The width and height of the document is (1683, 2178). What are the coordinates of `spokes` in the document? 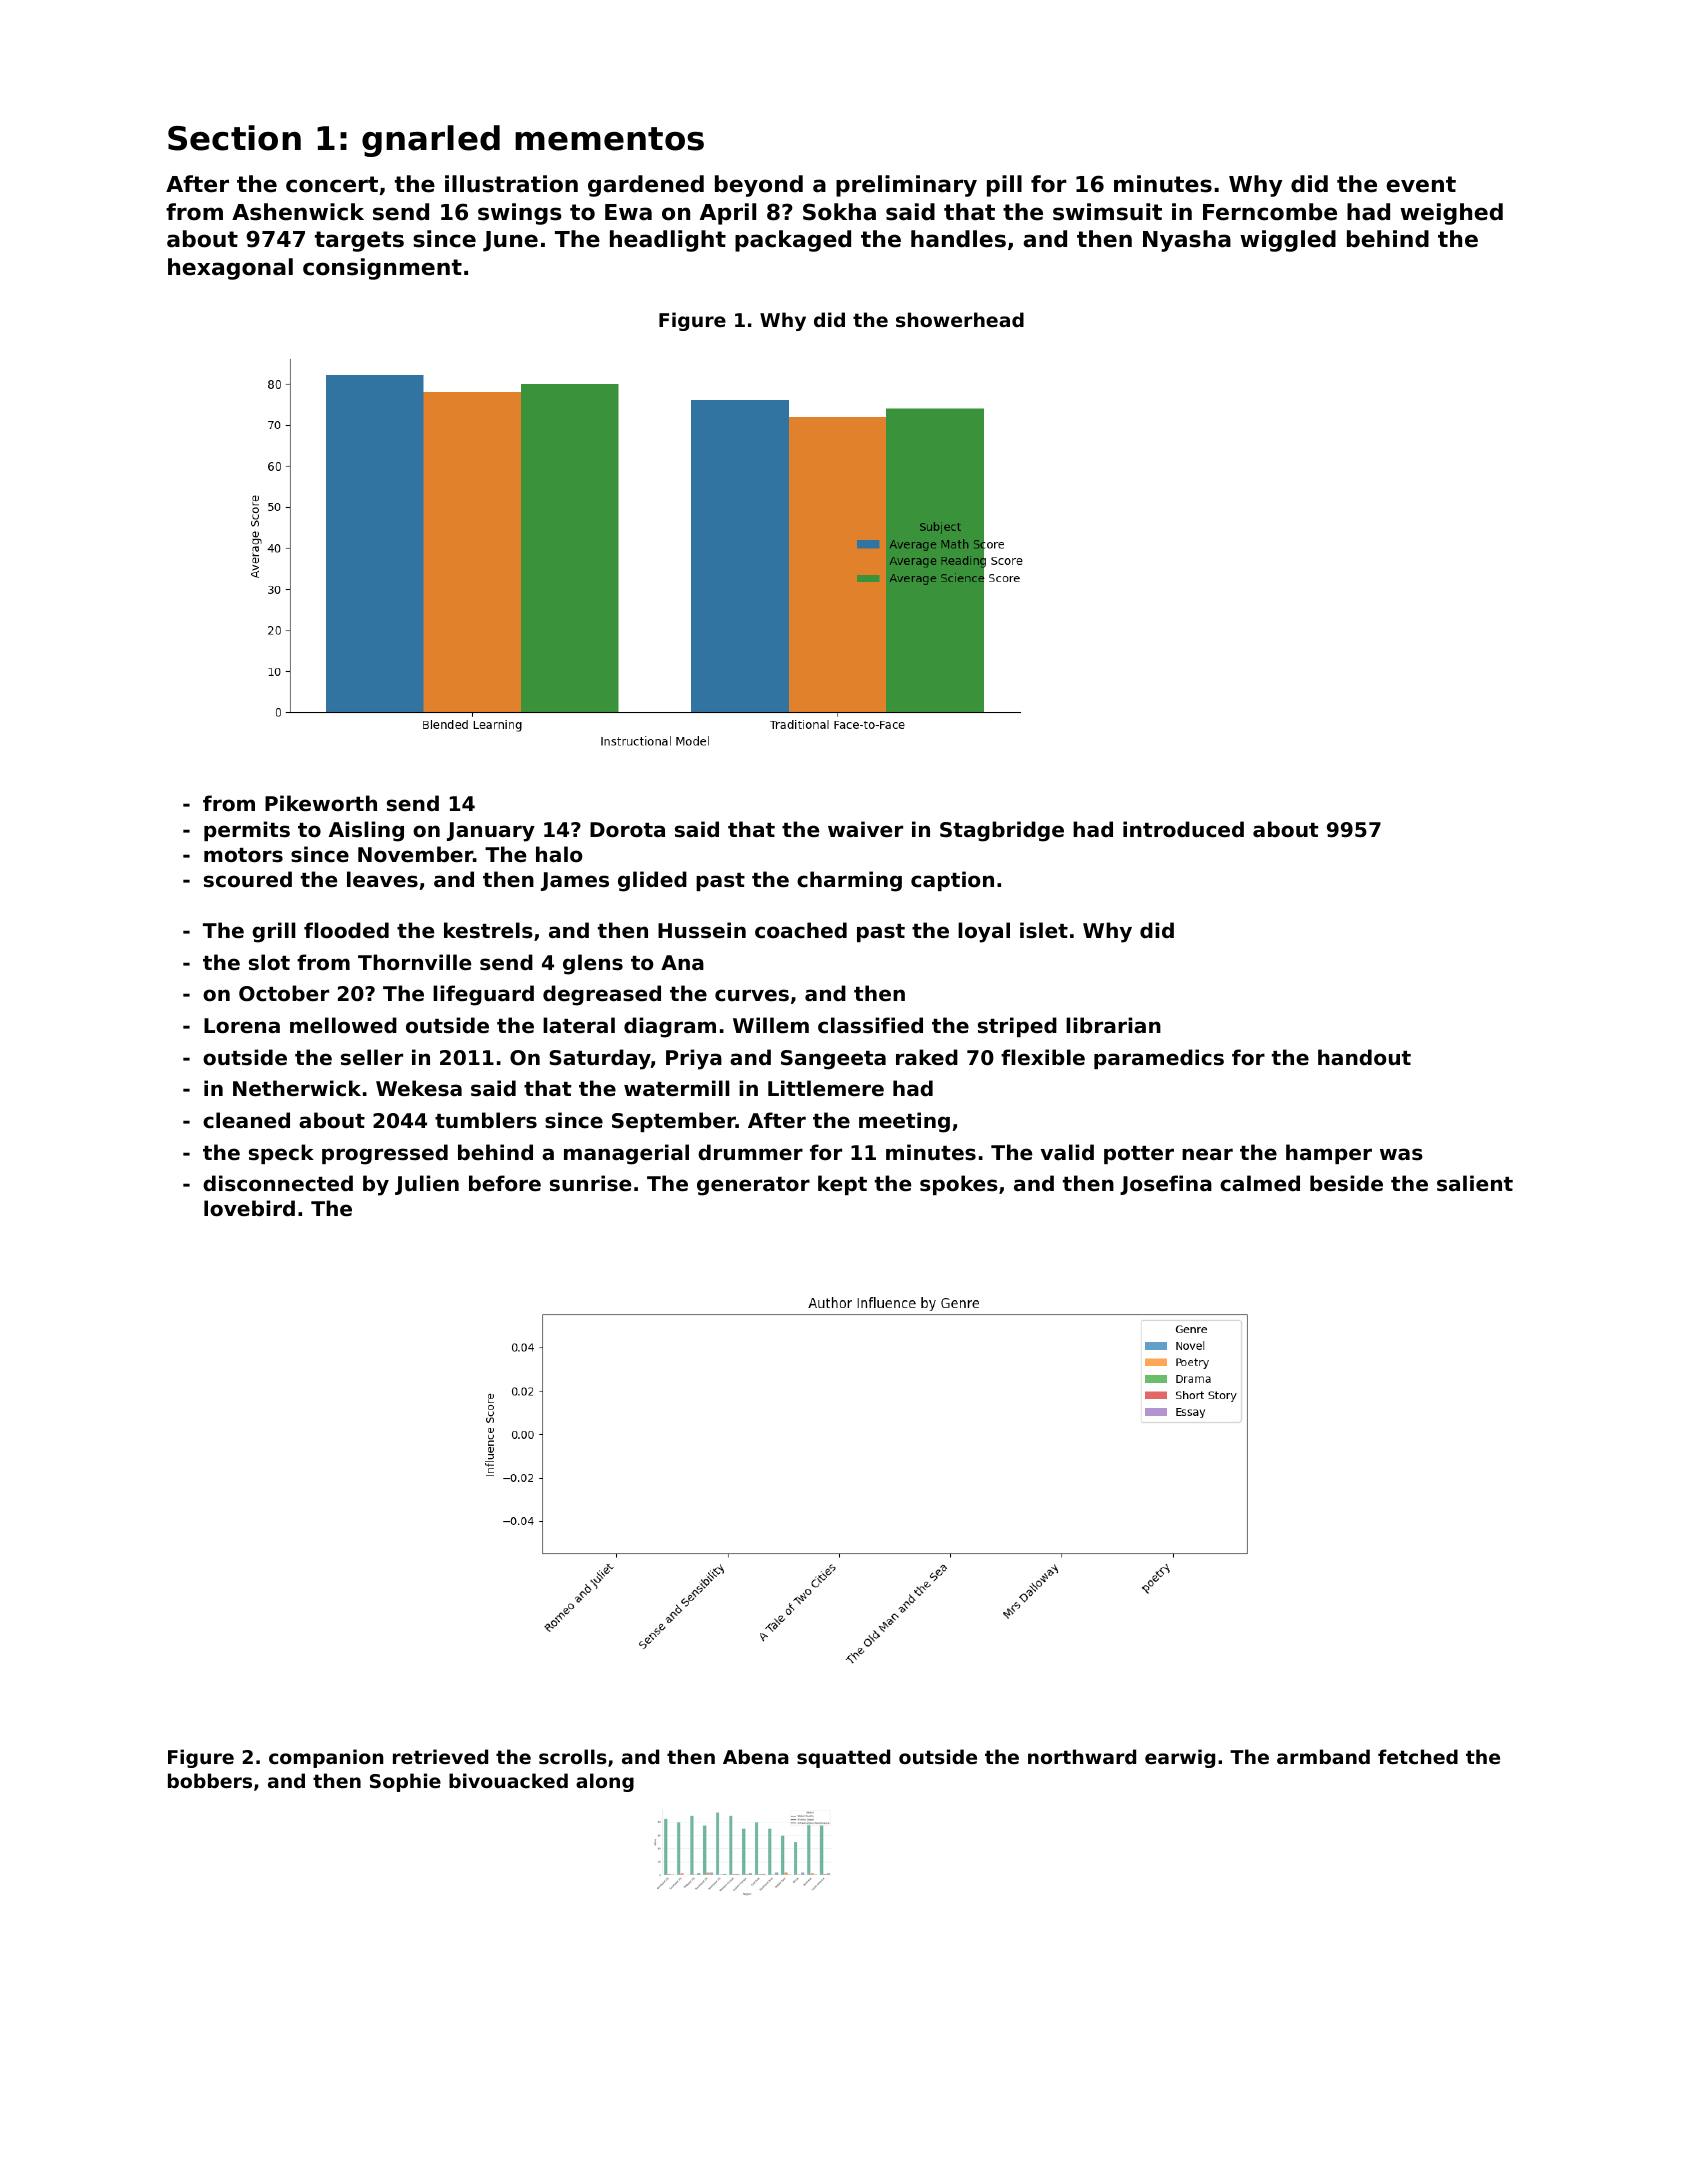 It's located at (959, 1185).
